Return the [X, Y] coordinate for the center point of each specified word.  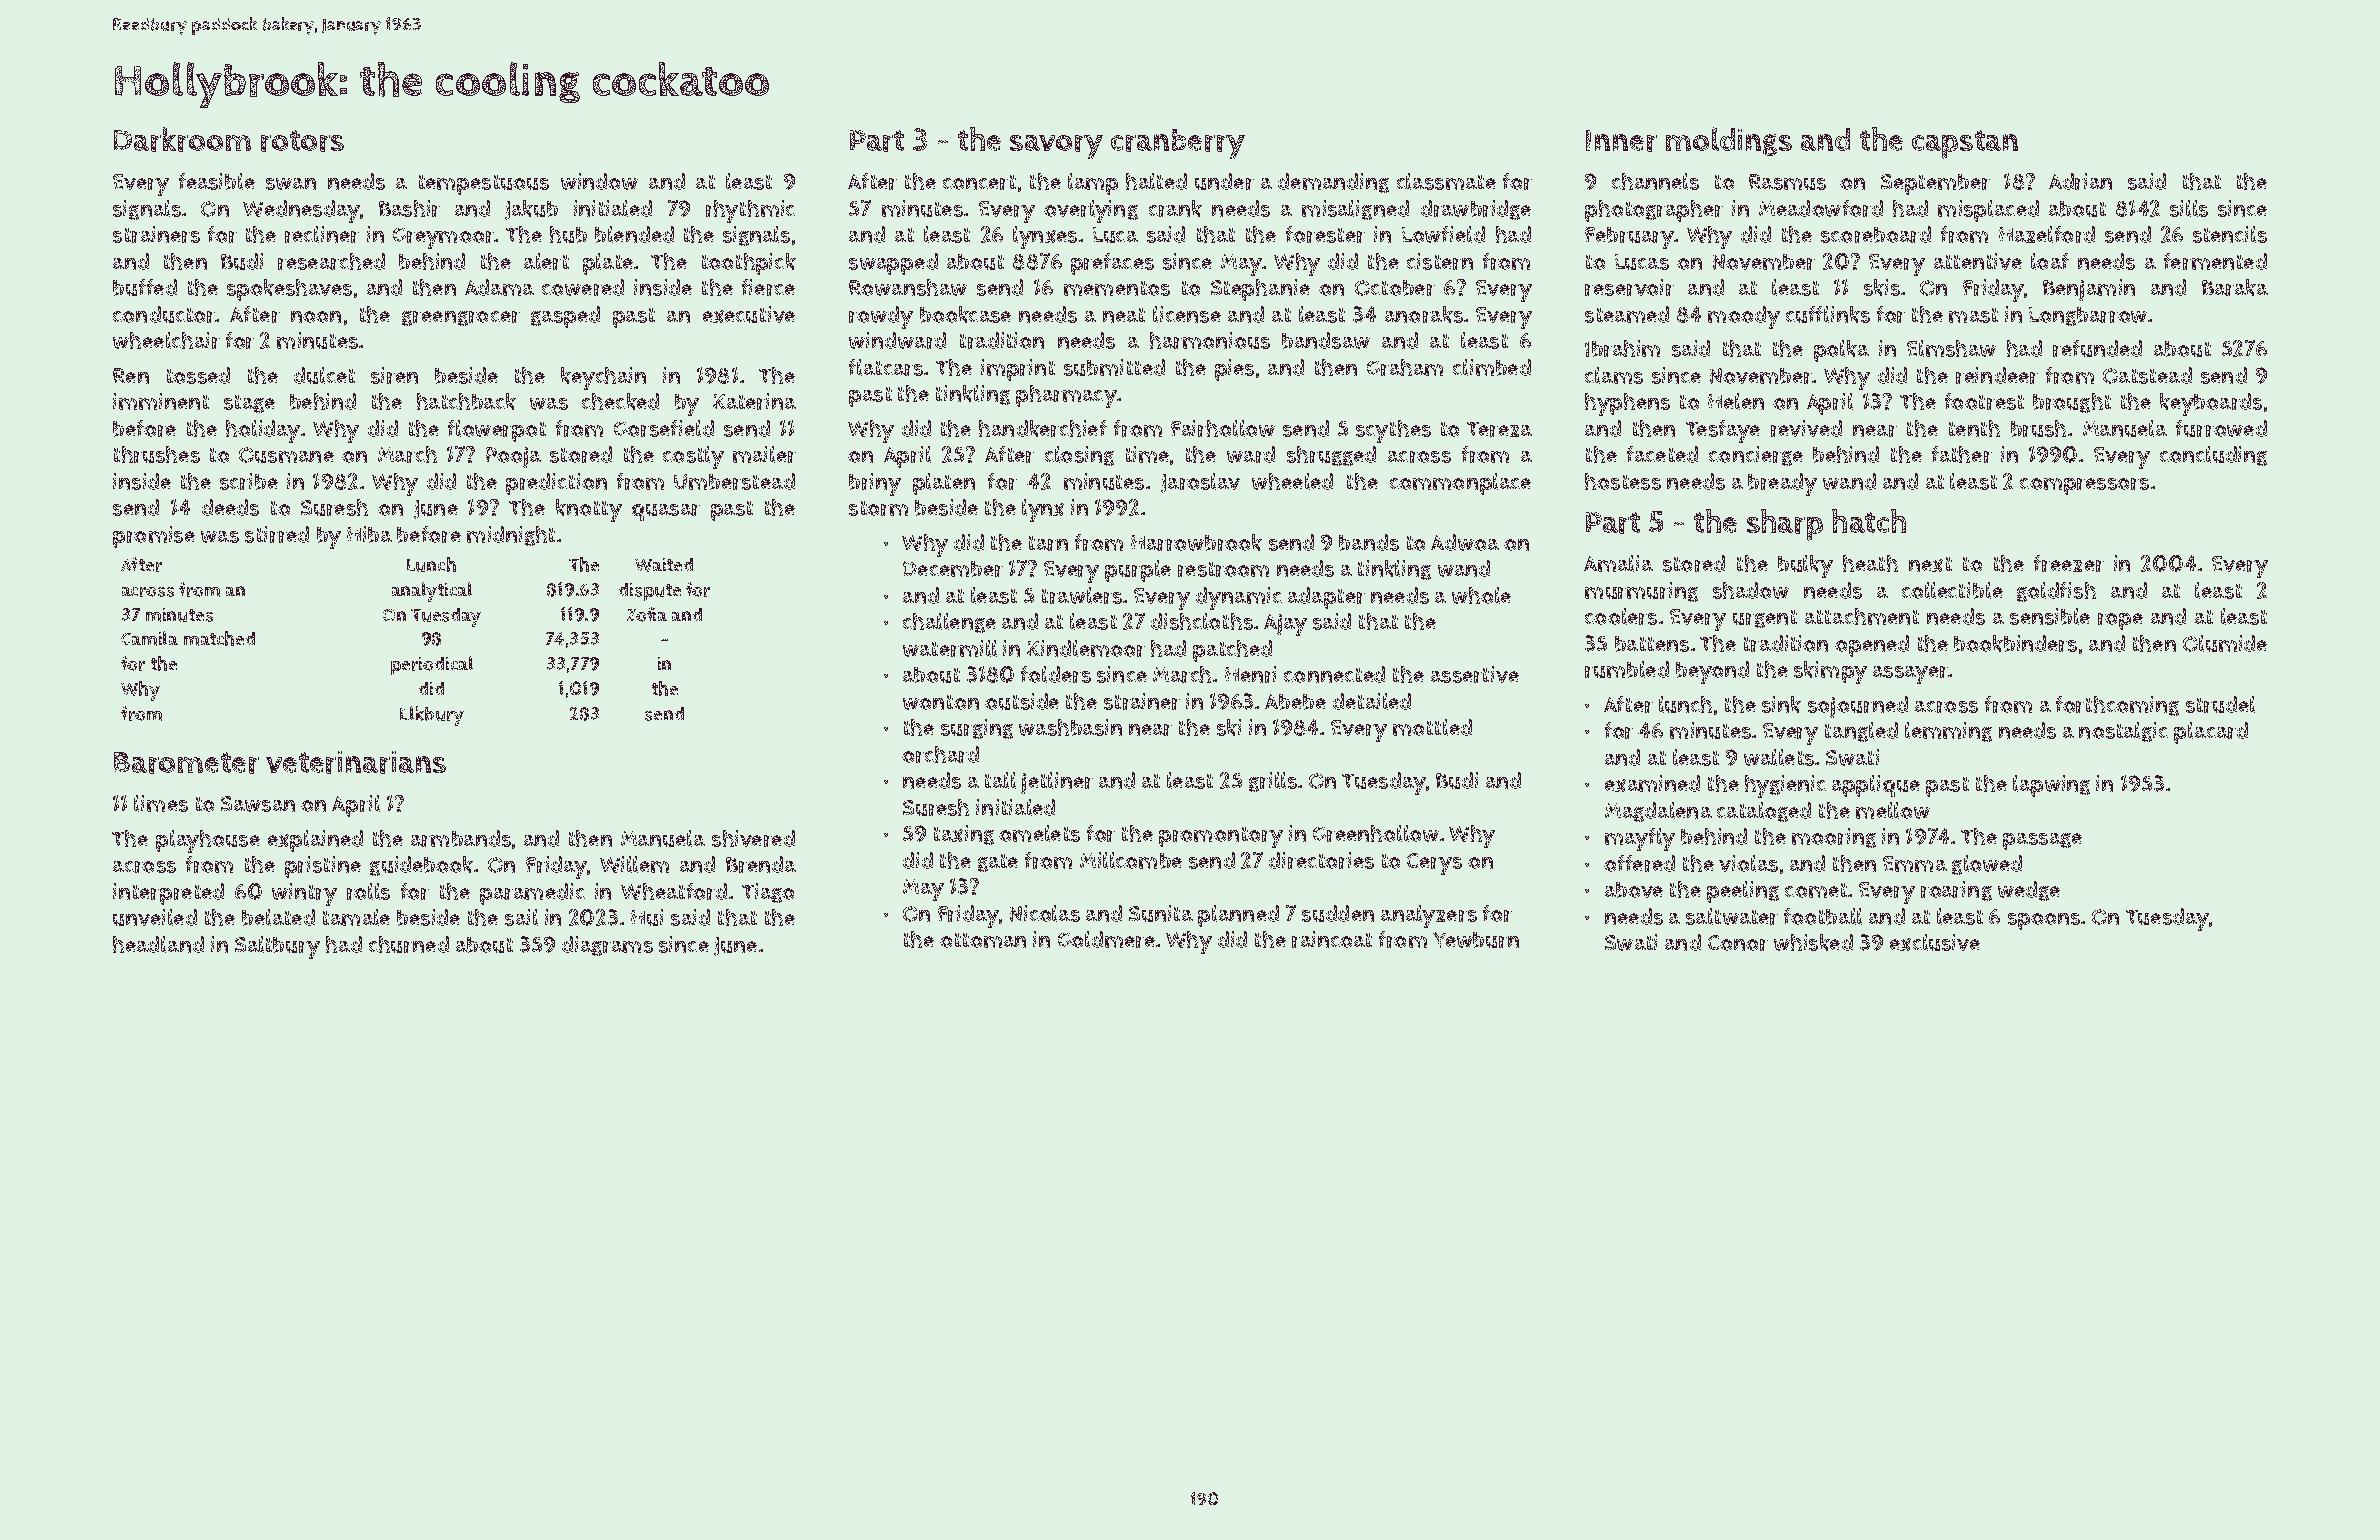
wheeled [1292, 481]
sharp [1785, 525]
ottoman [983, 940]
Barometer [186, 763]
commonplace [1460, 484]
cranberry [1178, 144]
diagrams [607, 946]
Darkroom [182, 139]
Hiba [369, 534]
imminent [161, 401]
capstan [1965, 144]
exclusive [1935, 942]
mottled [1432, 727]
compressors [2084, 486]
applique [1876, 786]
